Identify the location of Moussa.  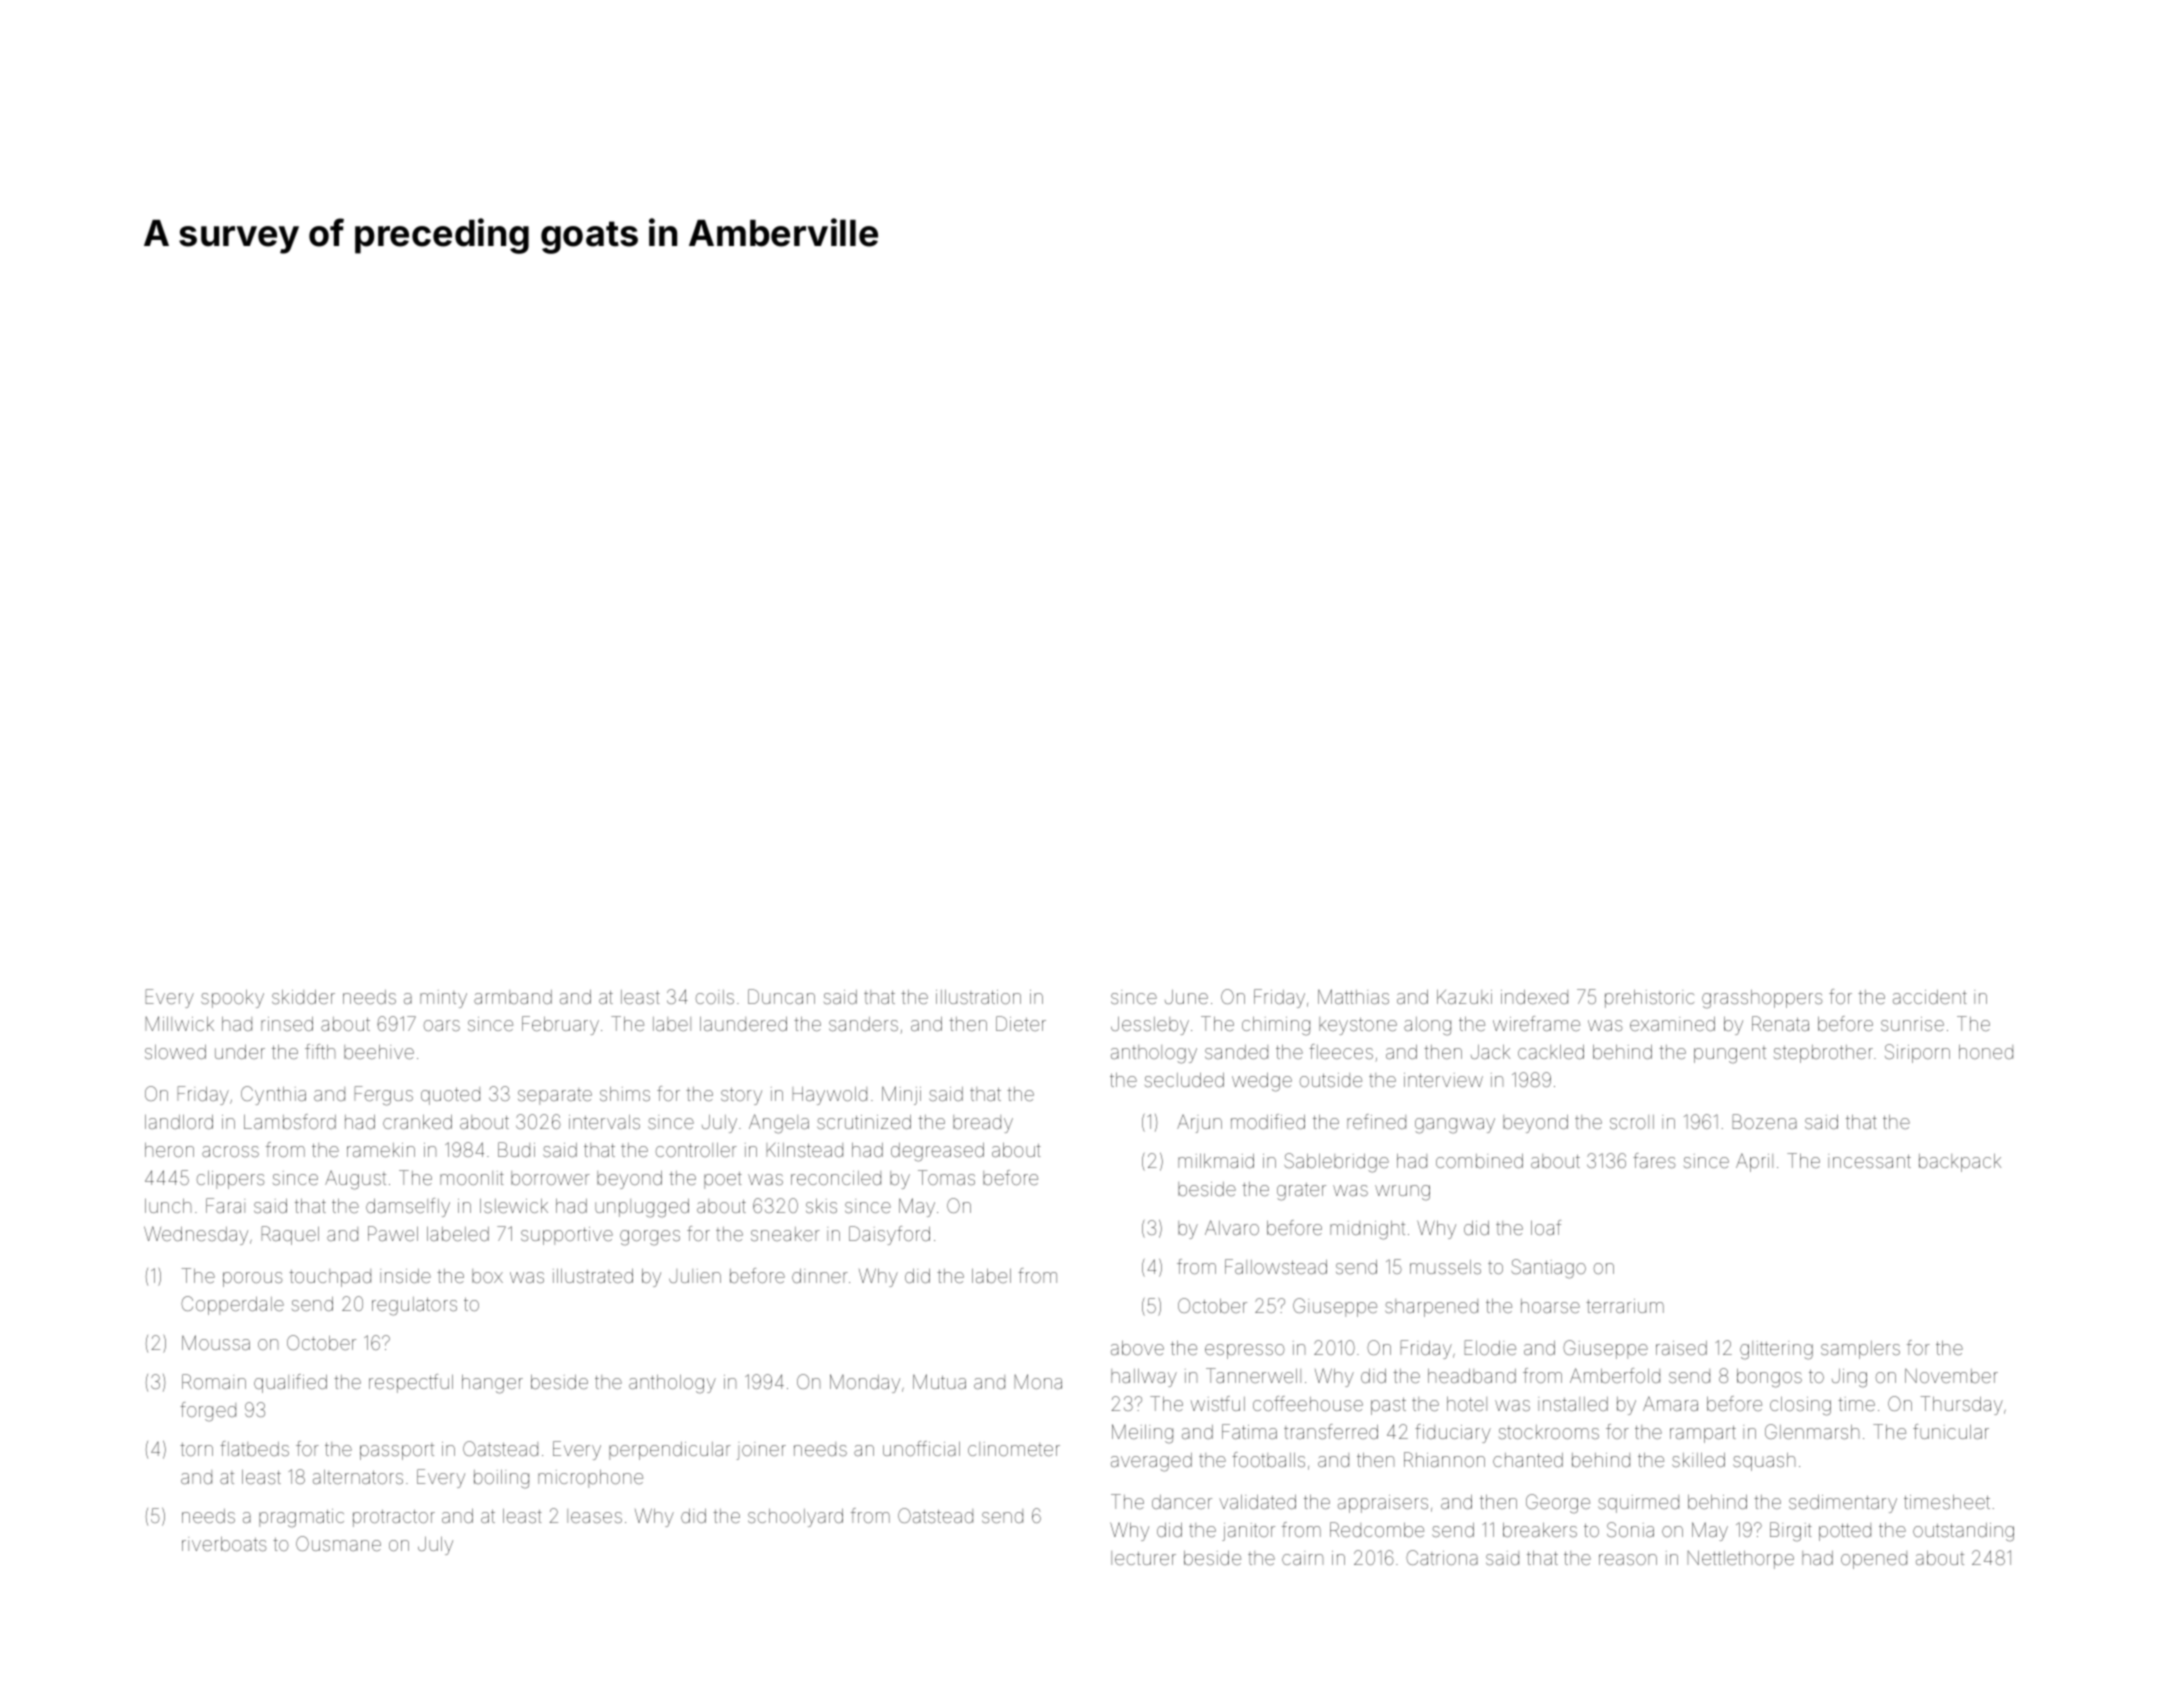
(216, 1342).
